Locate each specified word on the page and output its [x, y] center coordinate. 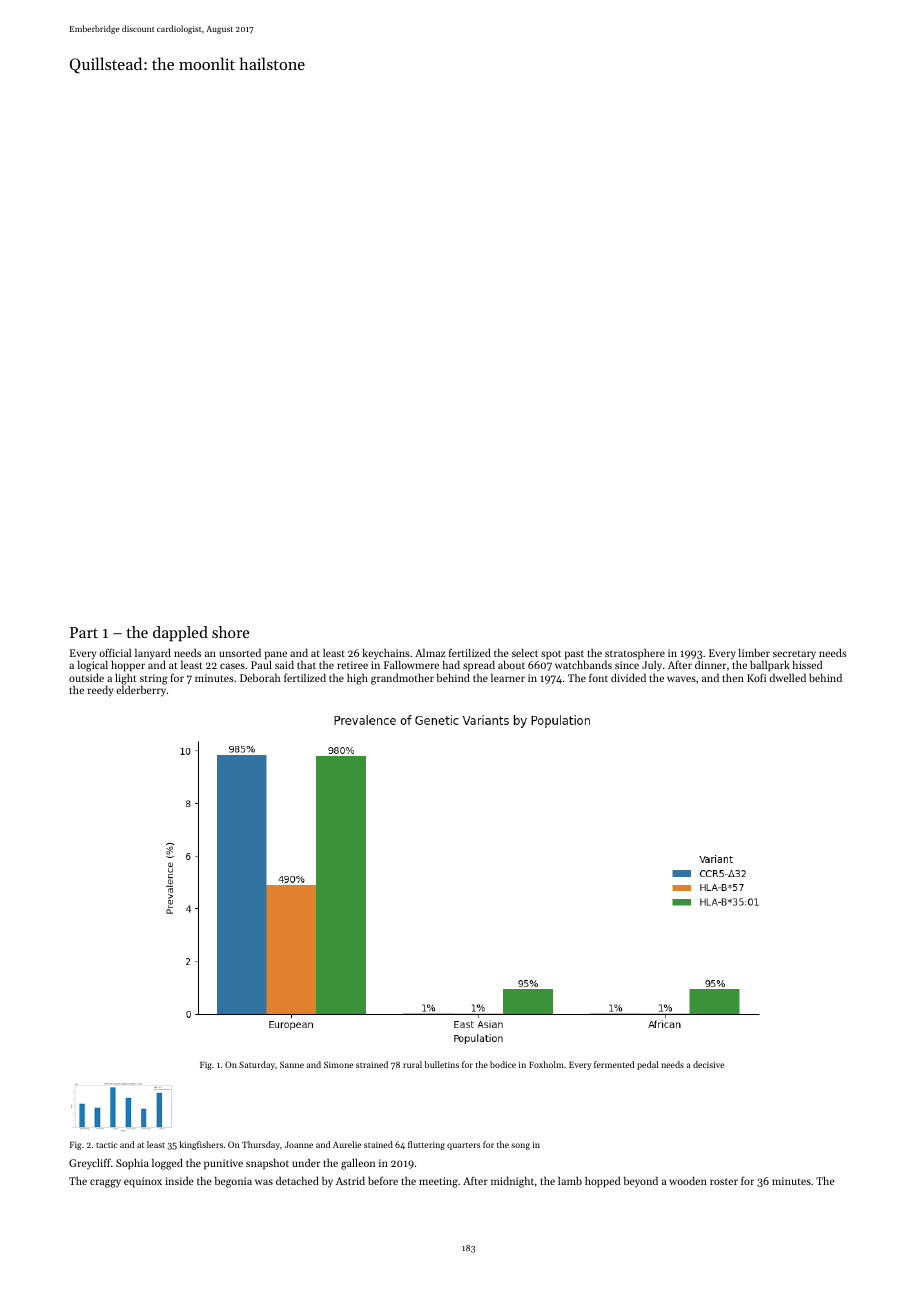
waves [681, 679]
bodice [503, 1064]
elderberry [141, 690]
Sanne [292, 1064]
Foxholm [546, 1064]
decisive [708, 1064]
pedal [647, 1065]
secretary [794, 655]
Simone [338, 1064]
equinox [143, 1182]
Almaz [430, 652]
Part [84, 632]
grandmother [402, 679]
